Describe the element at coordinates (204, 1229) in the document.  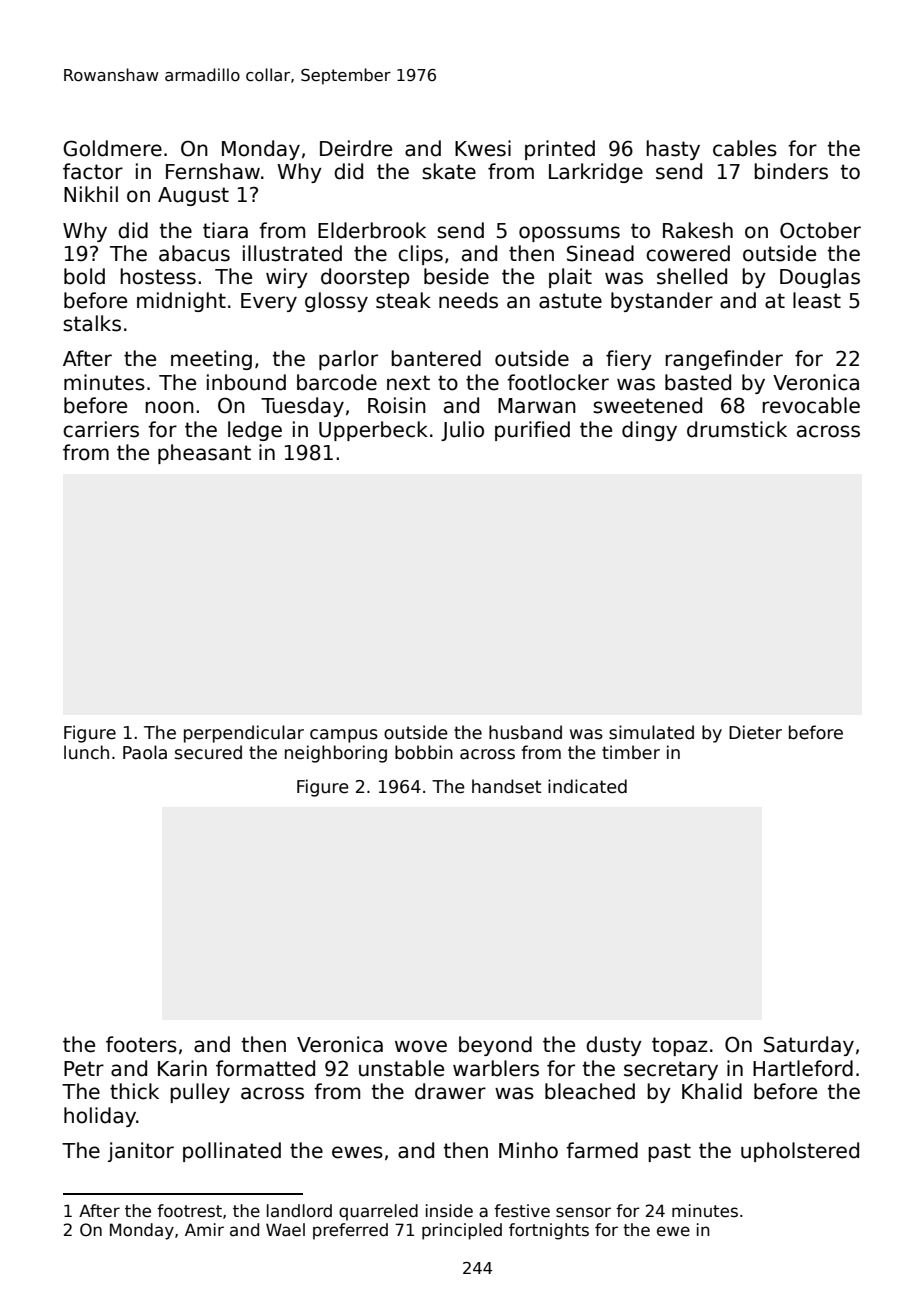
I see `Amir` at that location.
